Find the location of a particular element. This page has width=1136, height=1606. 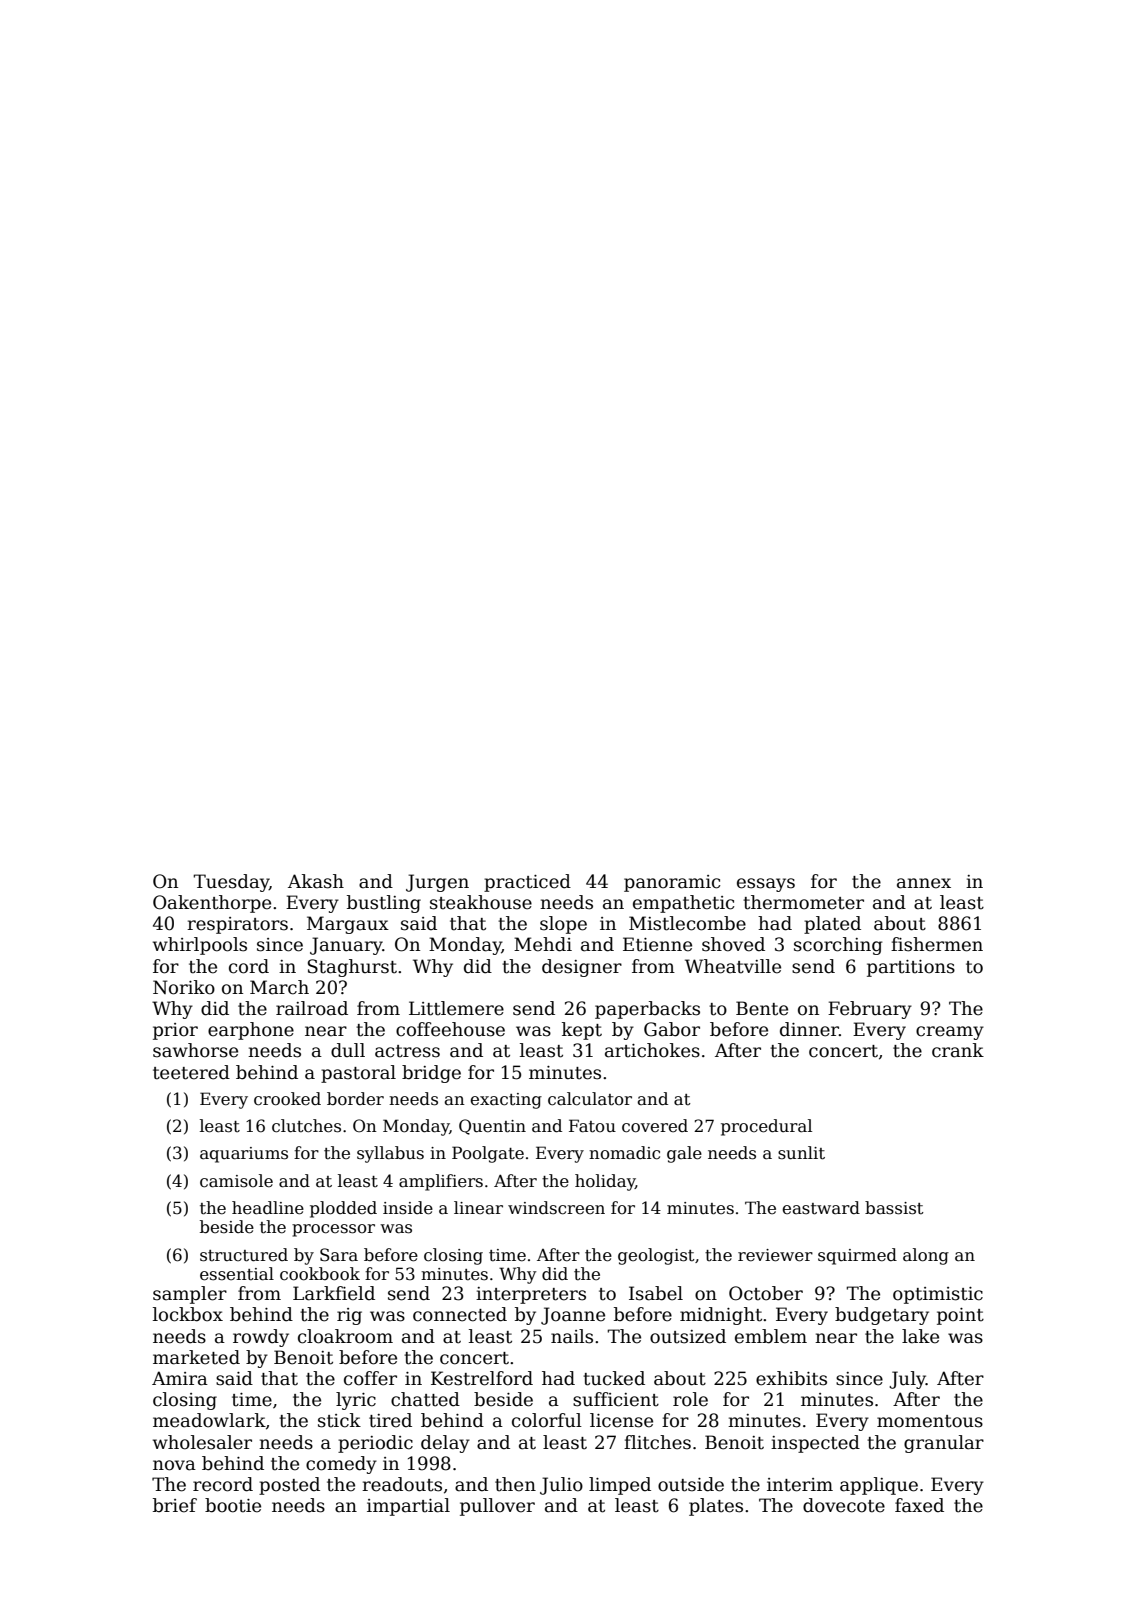

annex is located at coordinates (924, 883).
